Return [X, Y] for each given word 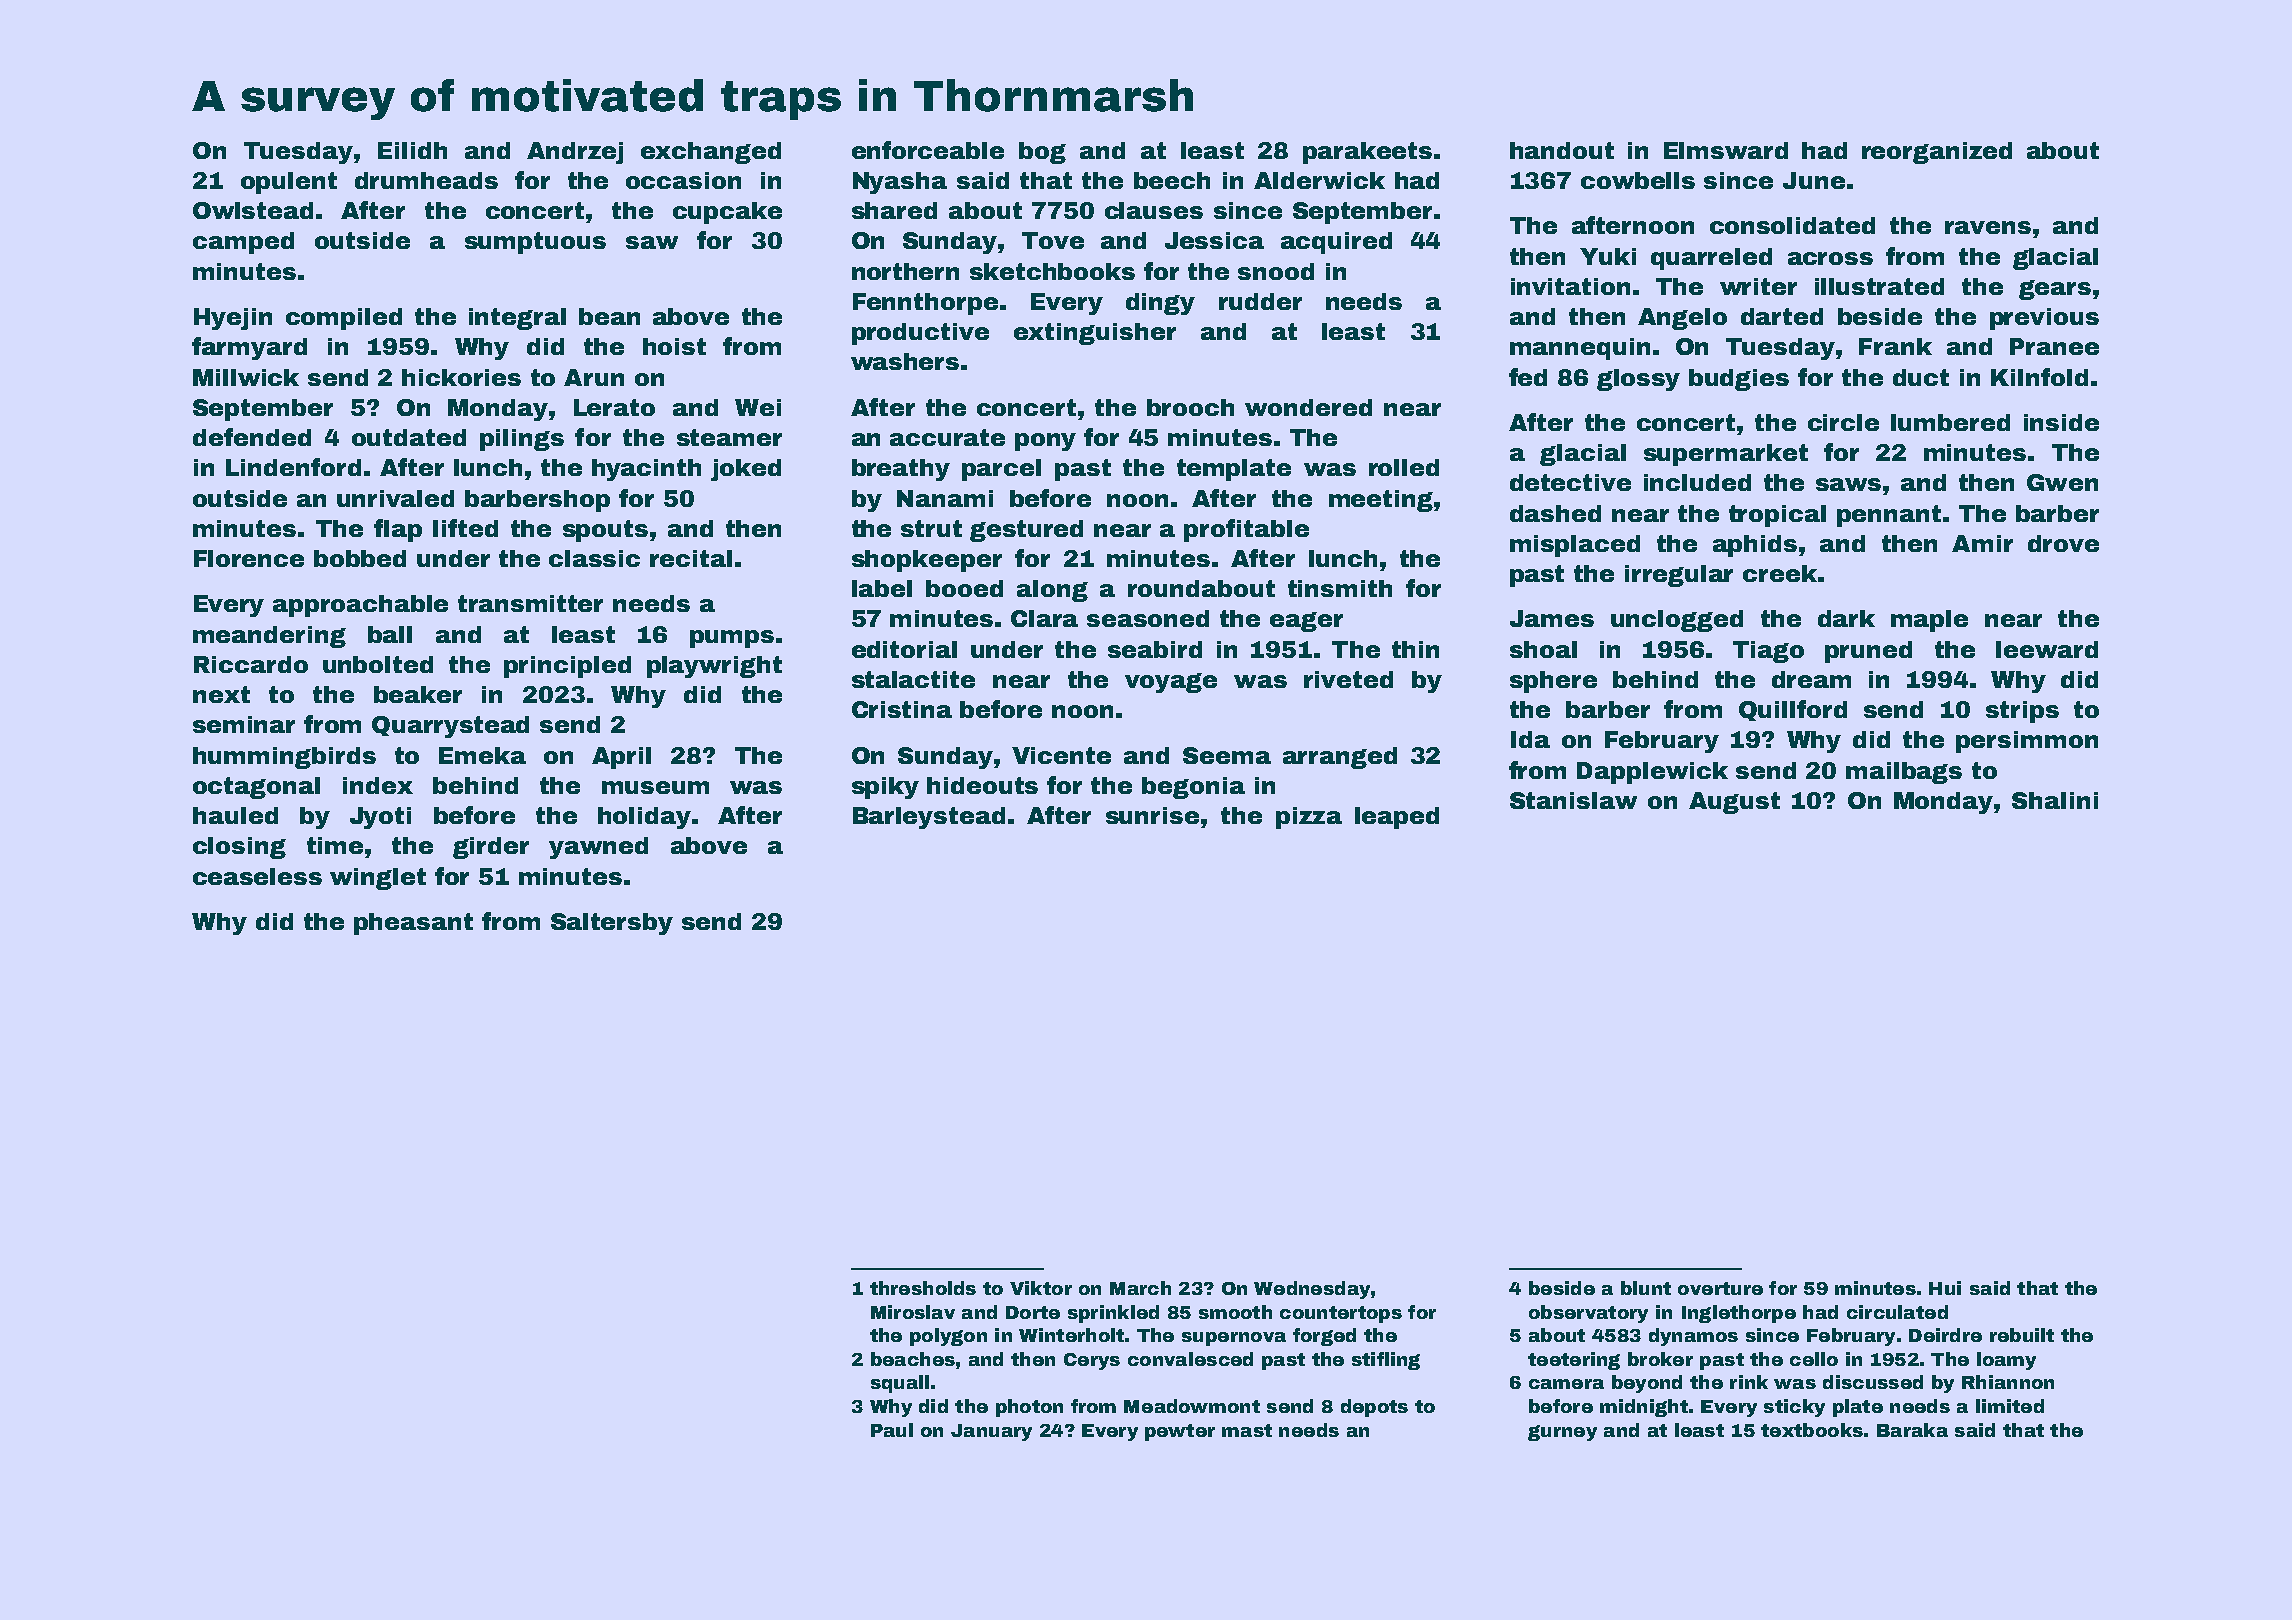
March [1140, 1288]
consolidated [1792, 225]
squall [900, 1384]
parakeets [1367, 153]
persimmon [2027, 742]
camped [243, 243]
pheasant [413, 924]
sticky [1794, 1408]
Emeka [482, 755]
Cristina [902, 709]
